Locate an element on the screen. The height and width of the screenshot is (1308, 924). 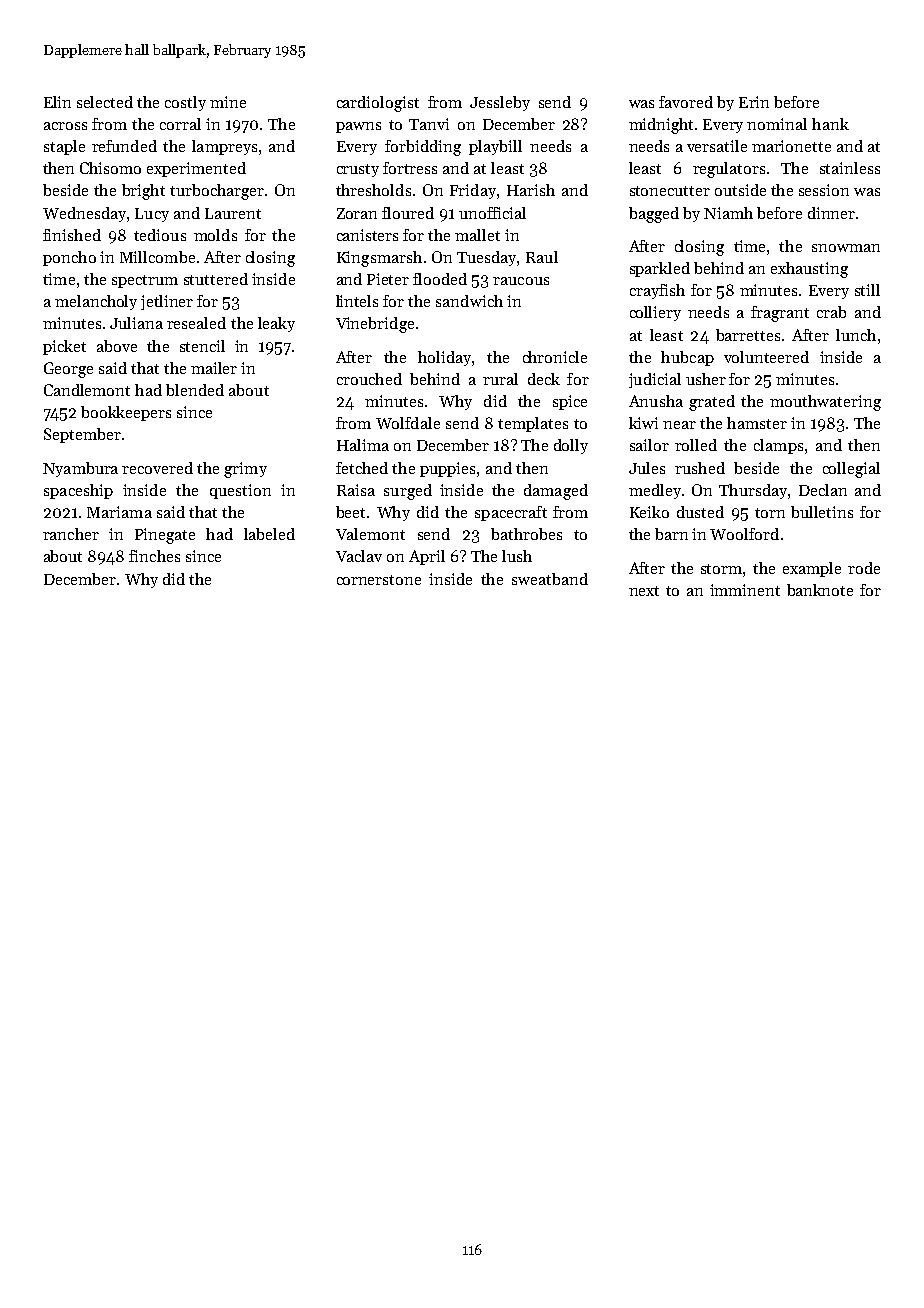
bathrobes is located at coordinates (526, 534).
